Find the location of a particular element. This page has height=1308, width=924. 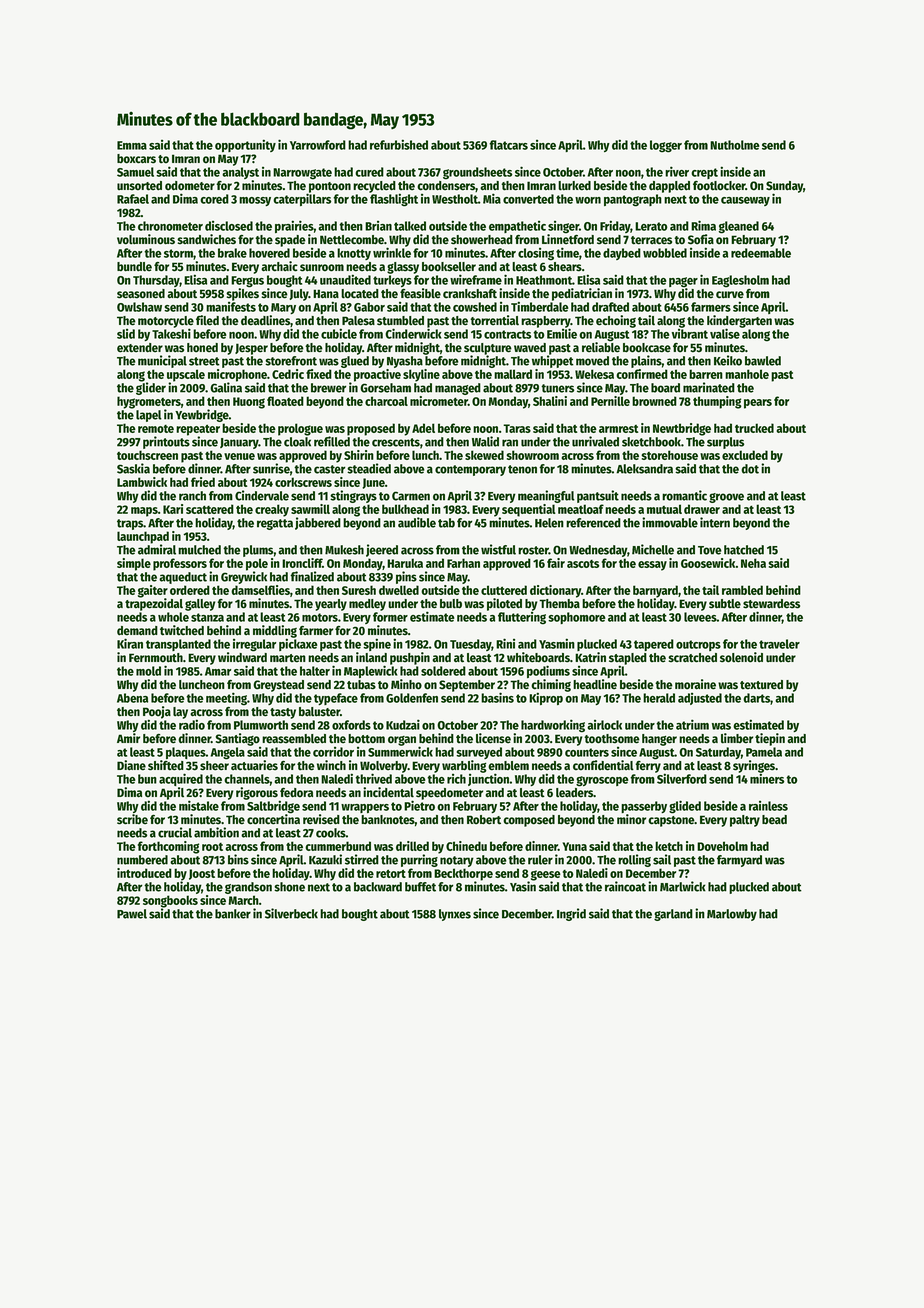

street is located at coordinates (204, 361).
